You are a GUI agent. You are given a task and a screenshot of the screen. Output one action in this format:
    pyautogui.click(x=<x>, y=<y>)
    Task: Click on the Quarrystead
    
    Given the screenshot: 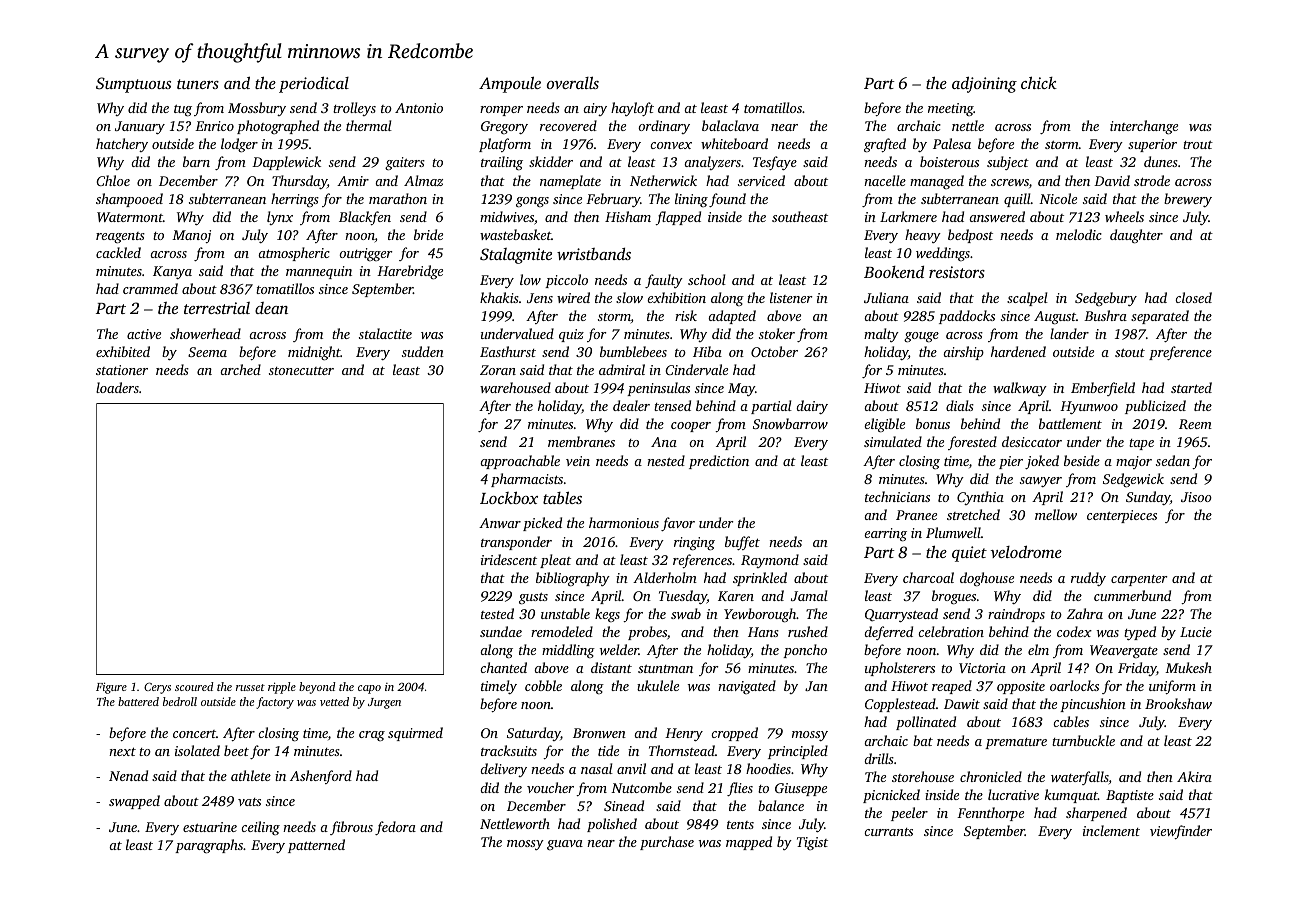 What is the action you would take?
    pyautogui.click(x=901, y=615)
